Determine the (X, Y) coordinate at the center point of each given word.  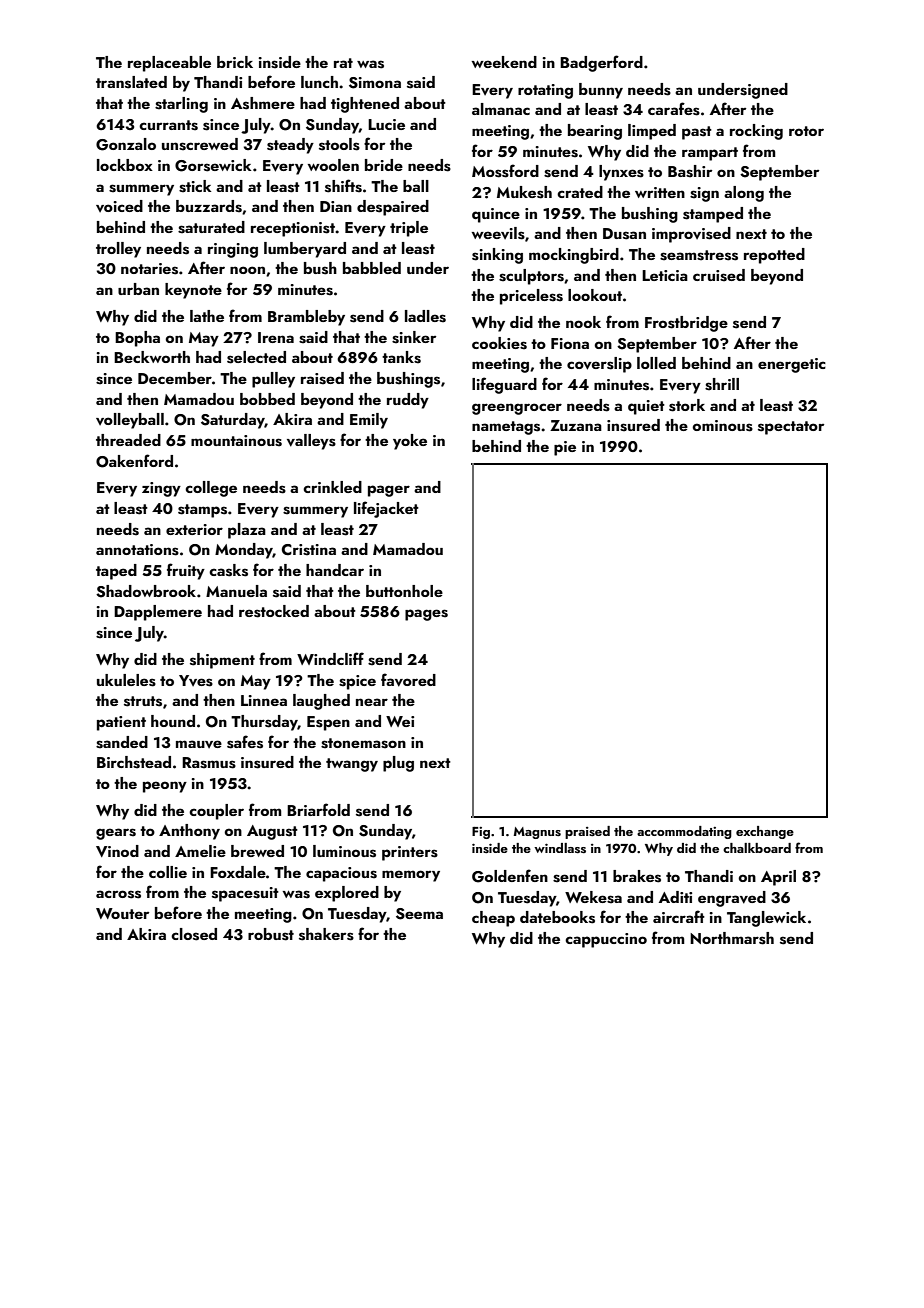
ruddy (408, 401)
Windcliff (330, 658)
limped (652, 132)
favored (408, 680)
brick (235, 62)
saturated (211, 227)
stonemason (363, 743)
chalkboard (757, 848)
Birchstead (134, 762)
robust (271, 934)
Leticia (665, 275)
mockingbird (574, 256)
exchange (765, 832)
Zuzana (576, 425)
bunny (601, 91)
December (175, 378)
